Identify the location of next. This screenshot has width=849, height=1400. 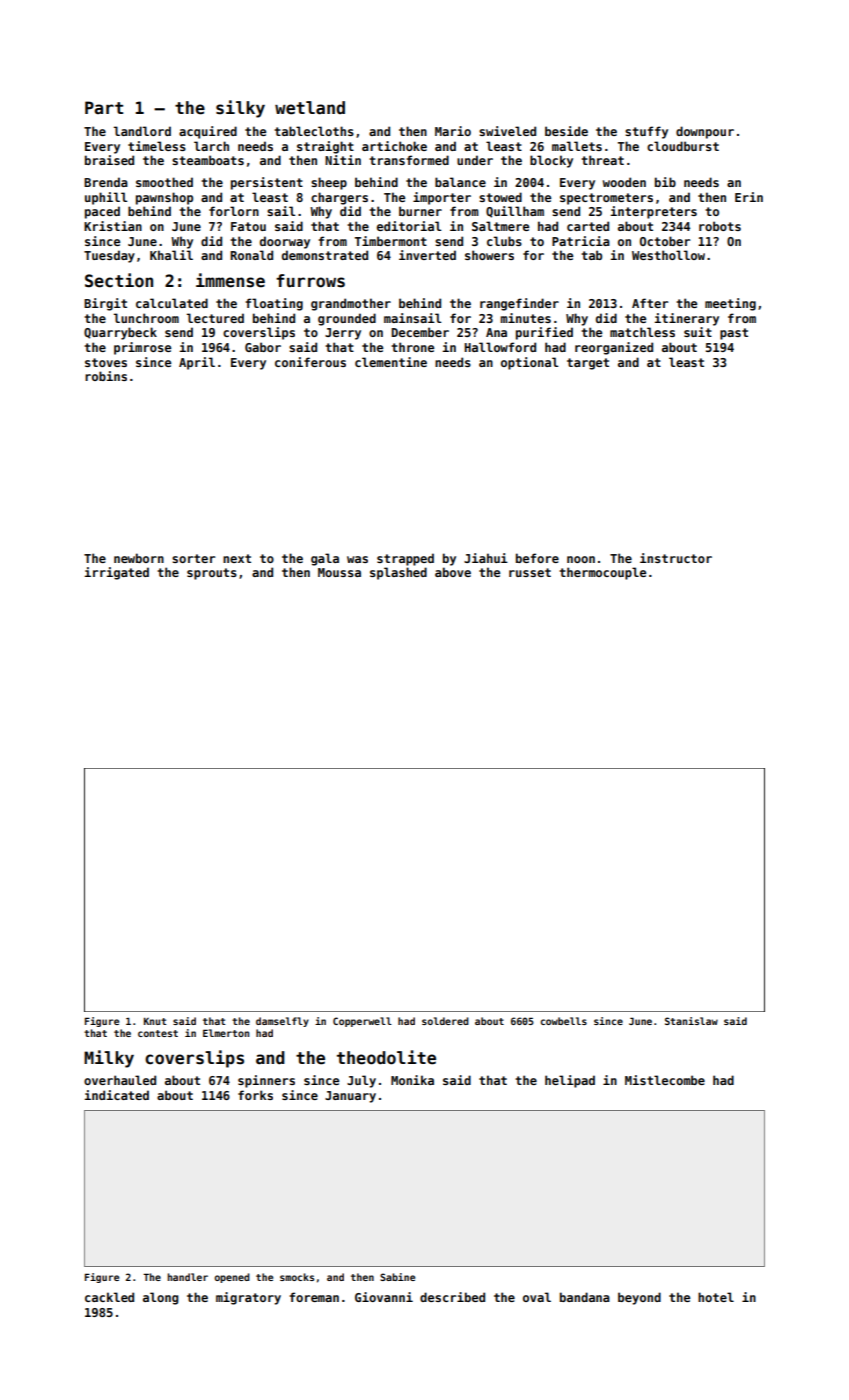
(237, 558).
